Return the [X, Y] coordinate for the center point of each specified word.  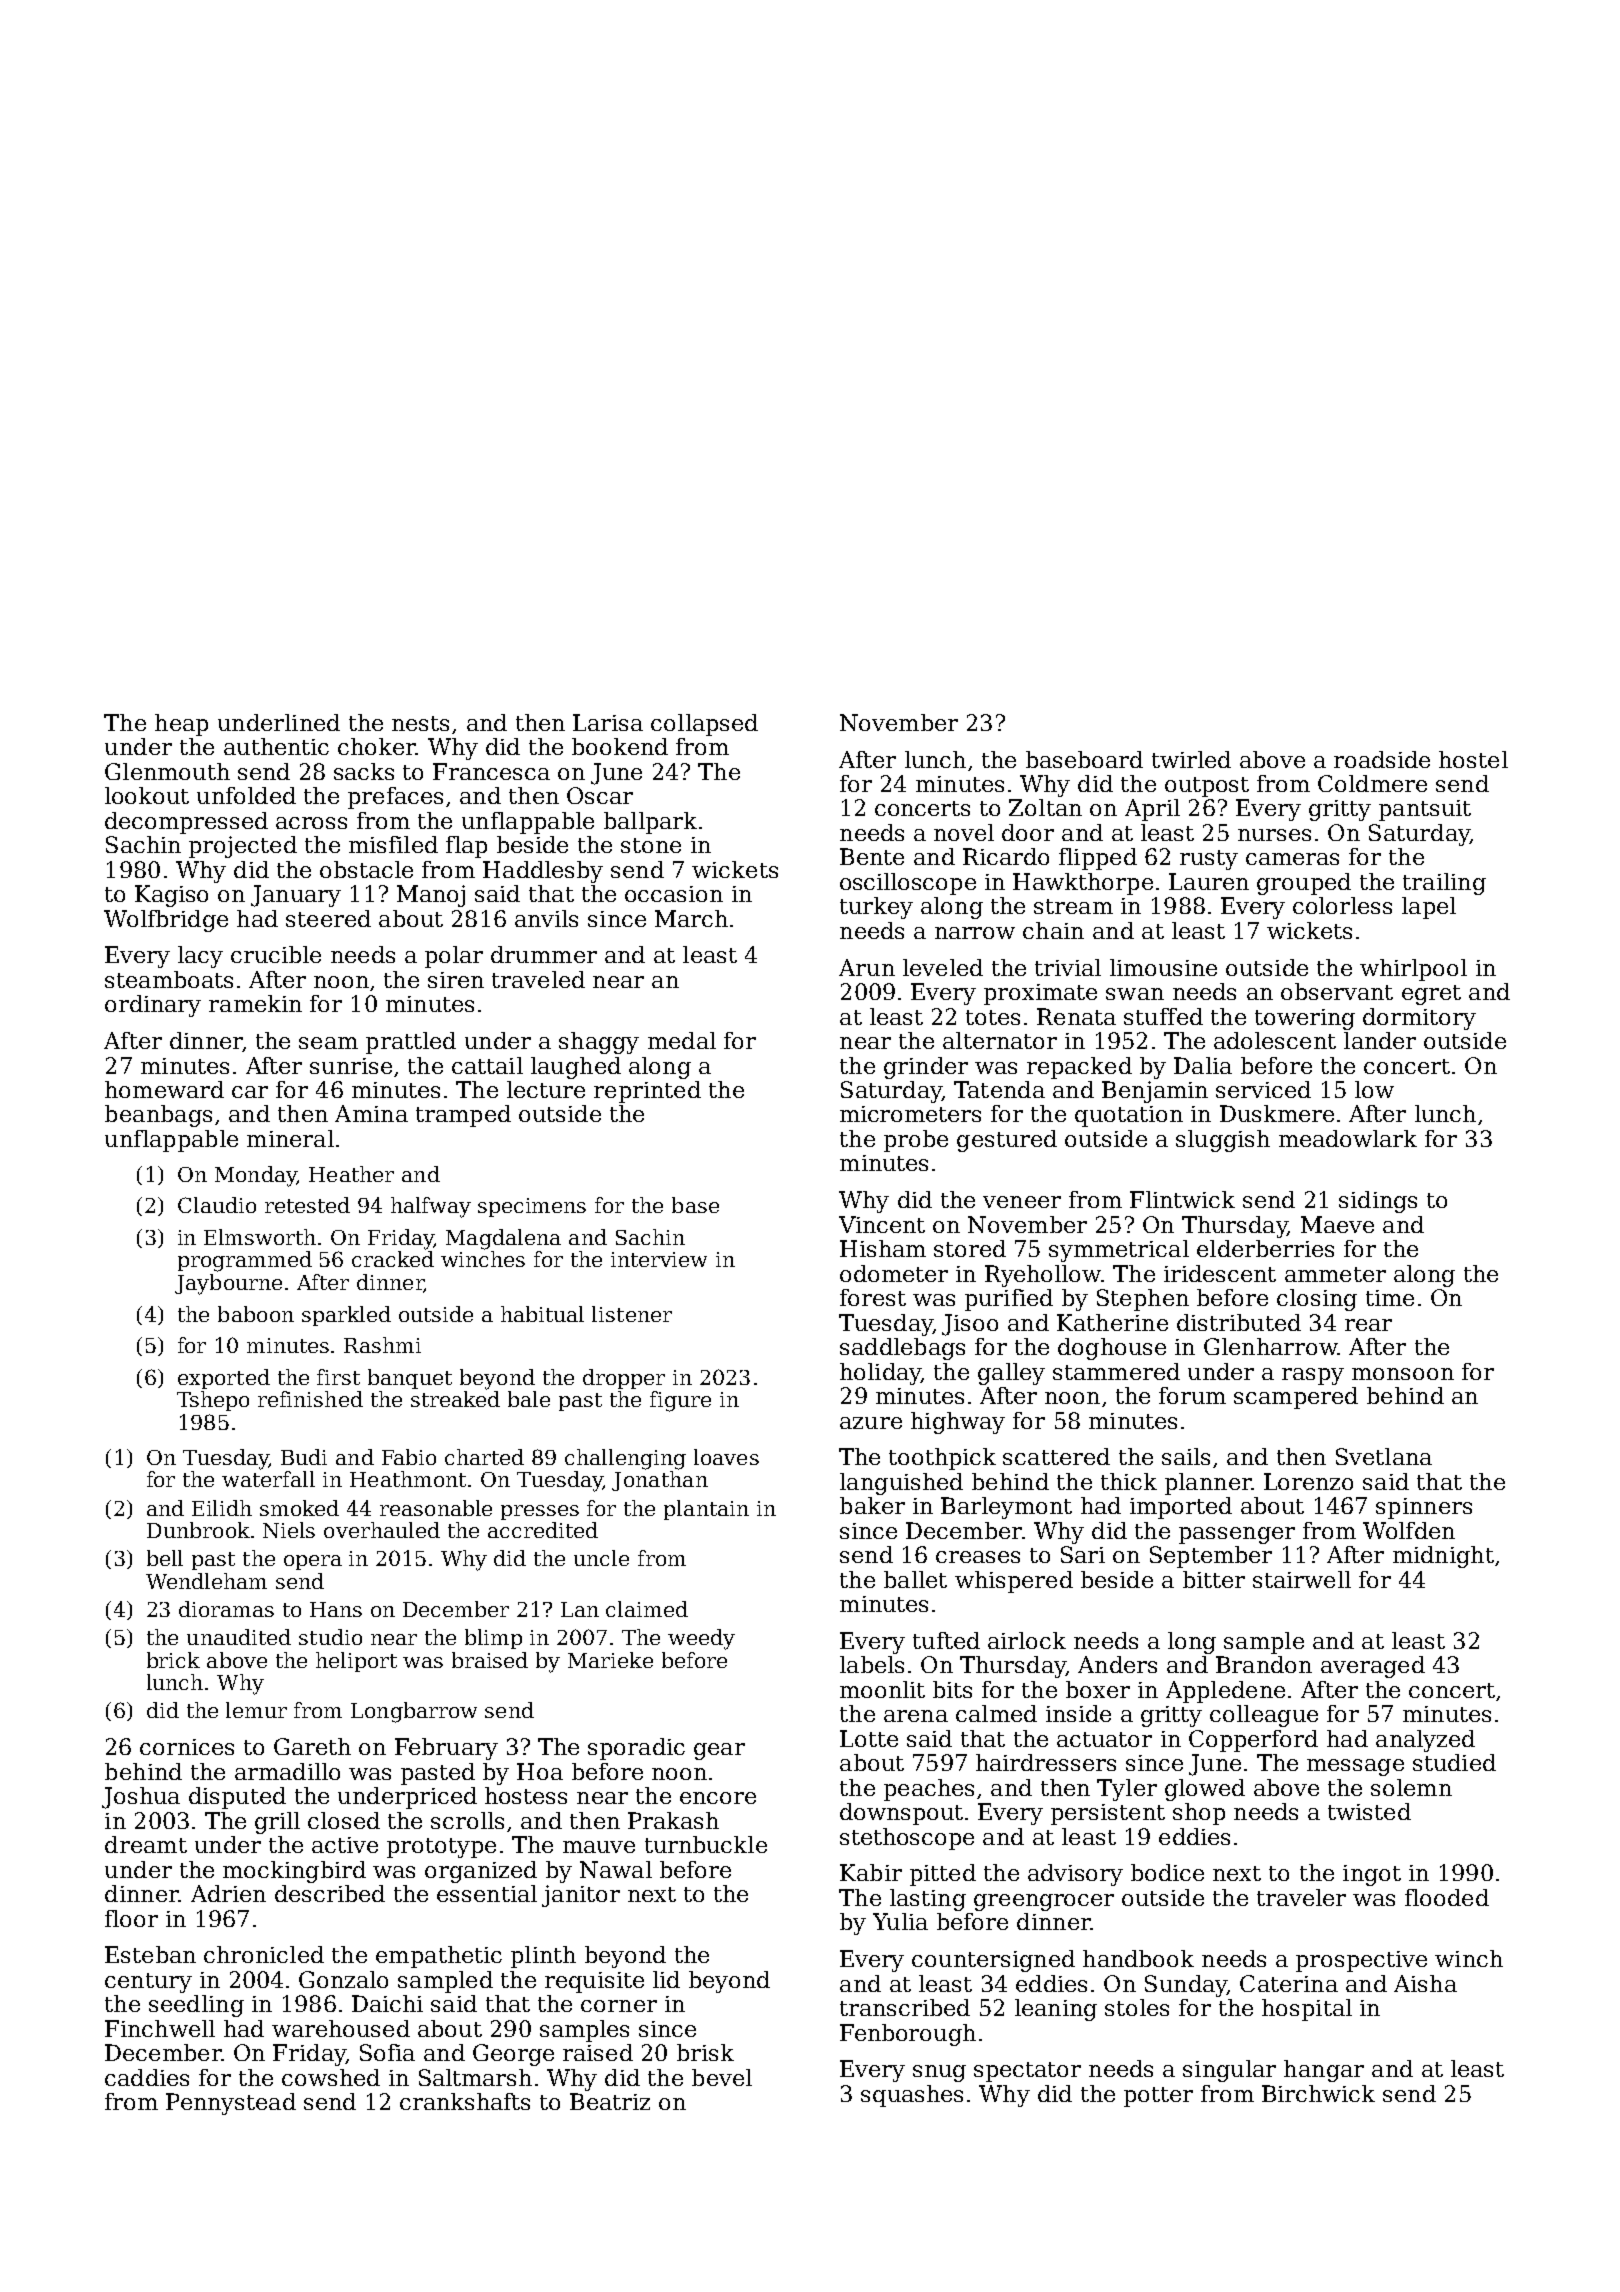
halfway [431, 1207]
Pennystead [231, 2104]
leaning [1056, 2010]
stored [970, 1248]
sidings [1378, 1202]
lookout [147, 795]
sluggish [1223, 1141]
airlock [1027, 1640]
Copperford [1253, 1741]
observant [1337, 991]
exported [224, 1379]
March [691, 918]
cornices [187, 1747]
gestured [1007, 1141]
